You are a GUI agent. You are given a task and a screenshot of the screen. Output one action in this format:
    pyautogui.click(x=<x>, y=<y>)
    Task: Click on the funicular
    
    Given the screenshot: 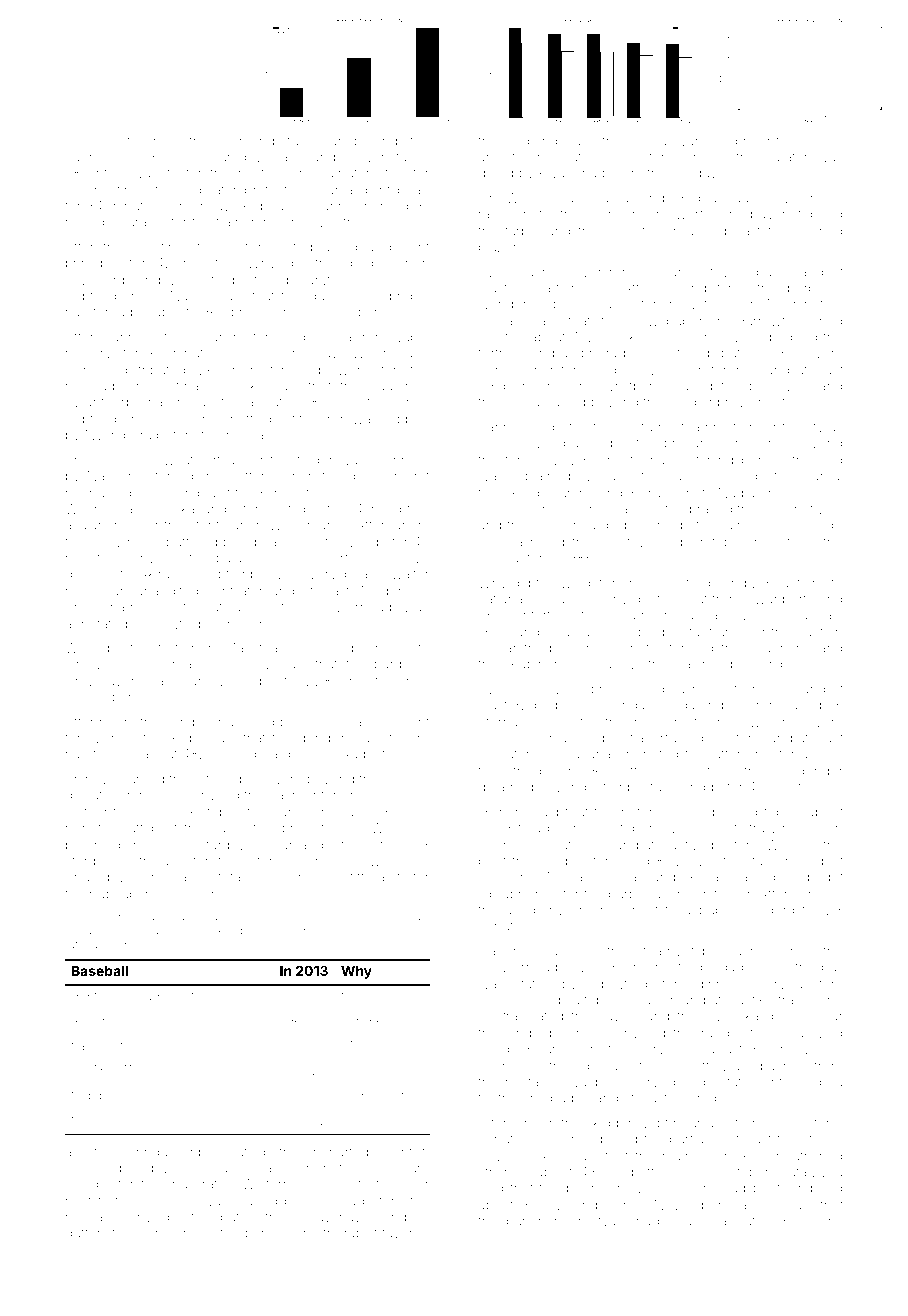 What is the action you would take?
    pyautogui.click(x=314, y=140)
